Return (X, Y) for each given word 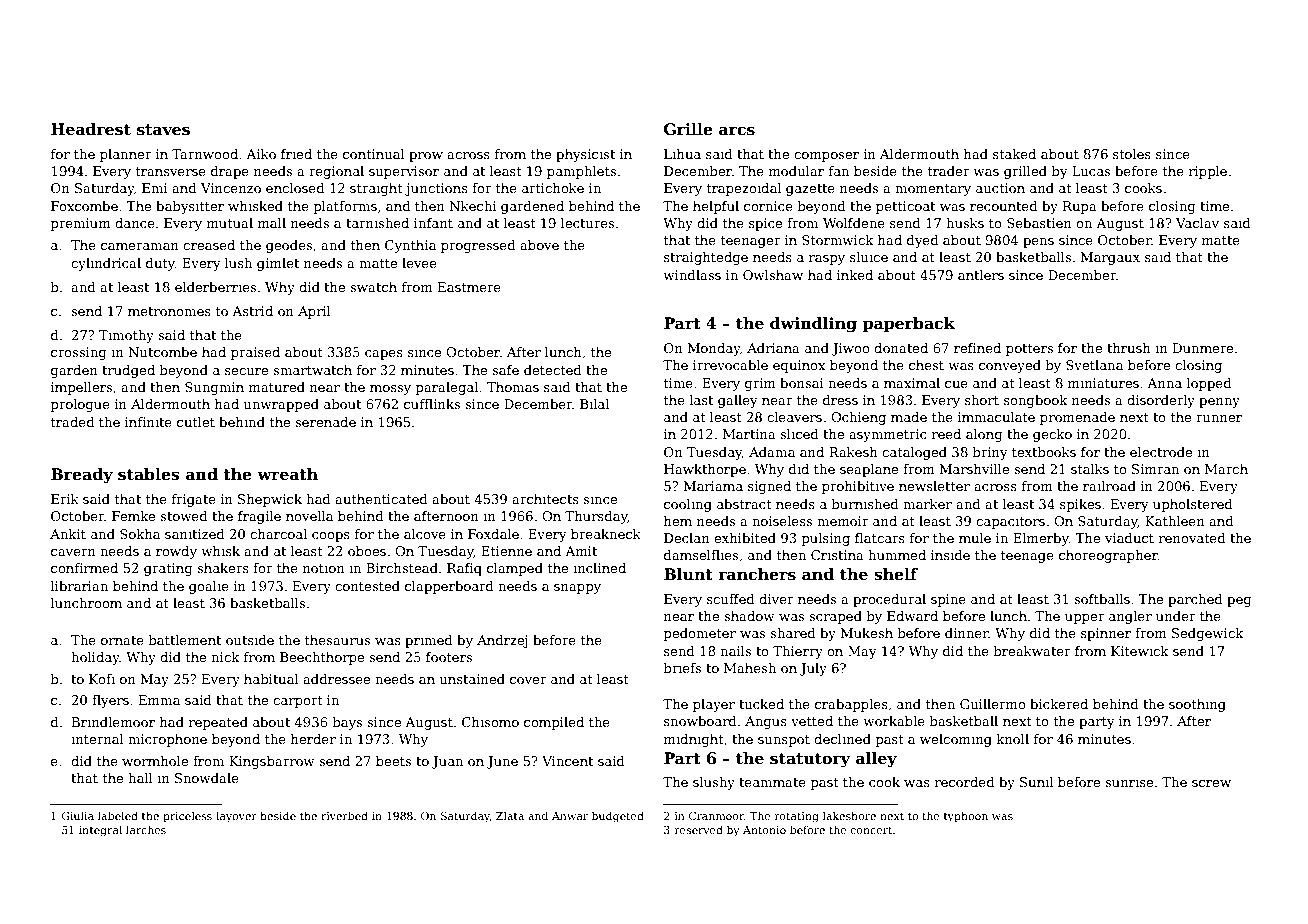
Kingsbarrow (272, 762)
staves (163, 130)
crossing (79, 353)
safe (505, 370)
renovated (1192, 538)
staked (1014, 154)
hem (678, 521)
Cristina (837, 555)
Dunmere (1203, 348)
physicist (585, 155)
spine (948, 600)
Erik (65, 499)
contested (367, 586)
